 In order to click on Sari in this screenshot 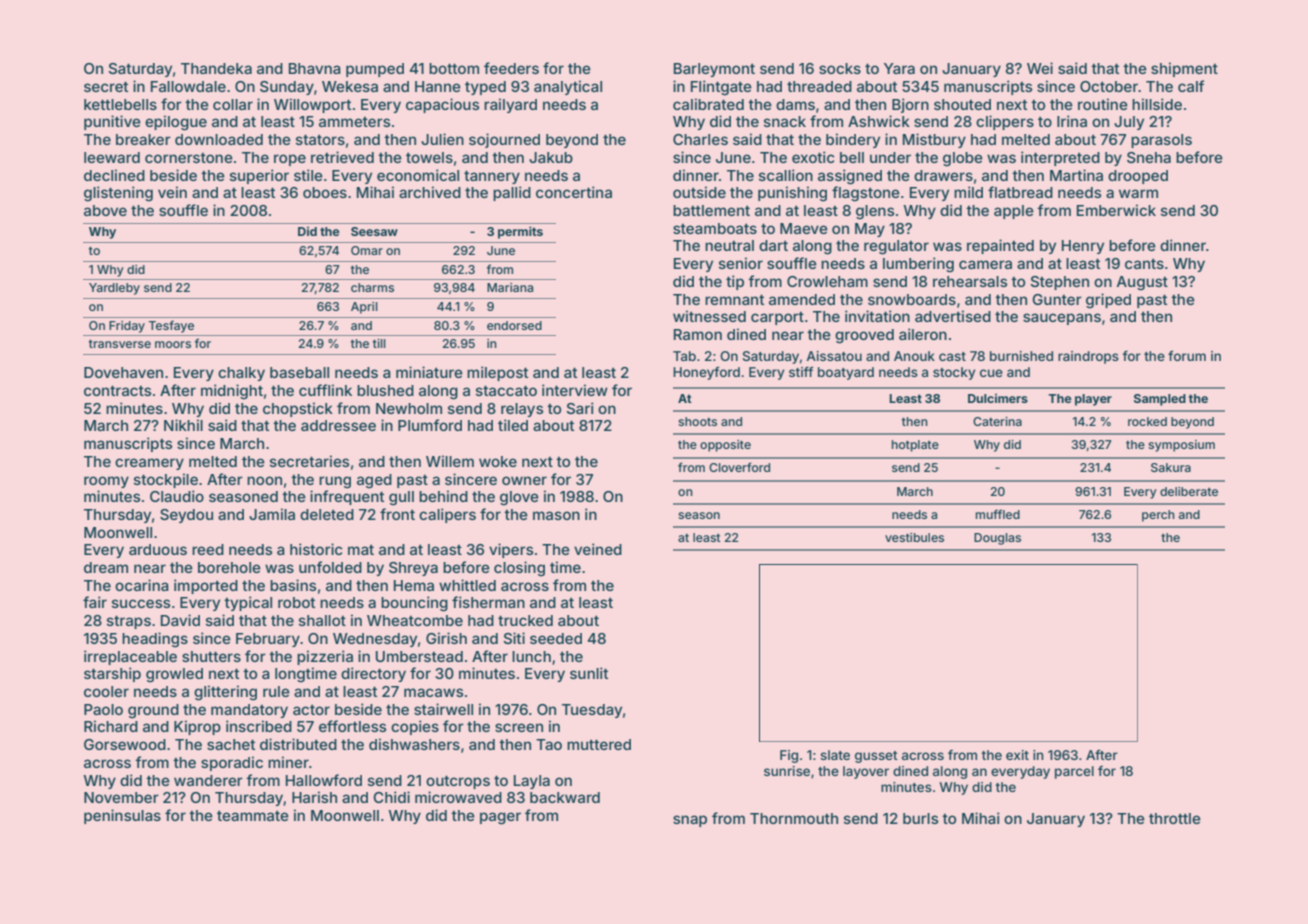, I will do `click(580, 408)`.
